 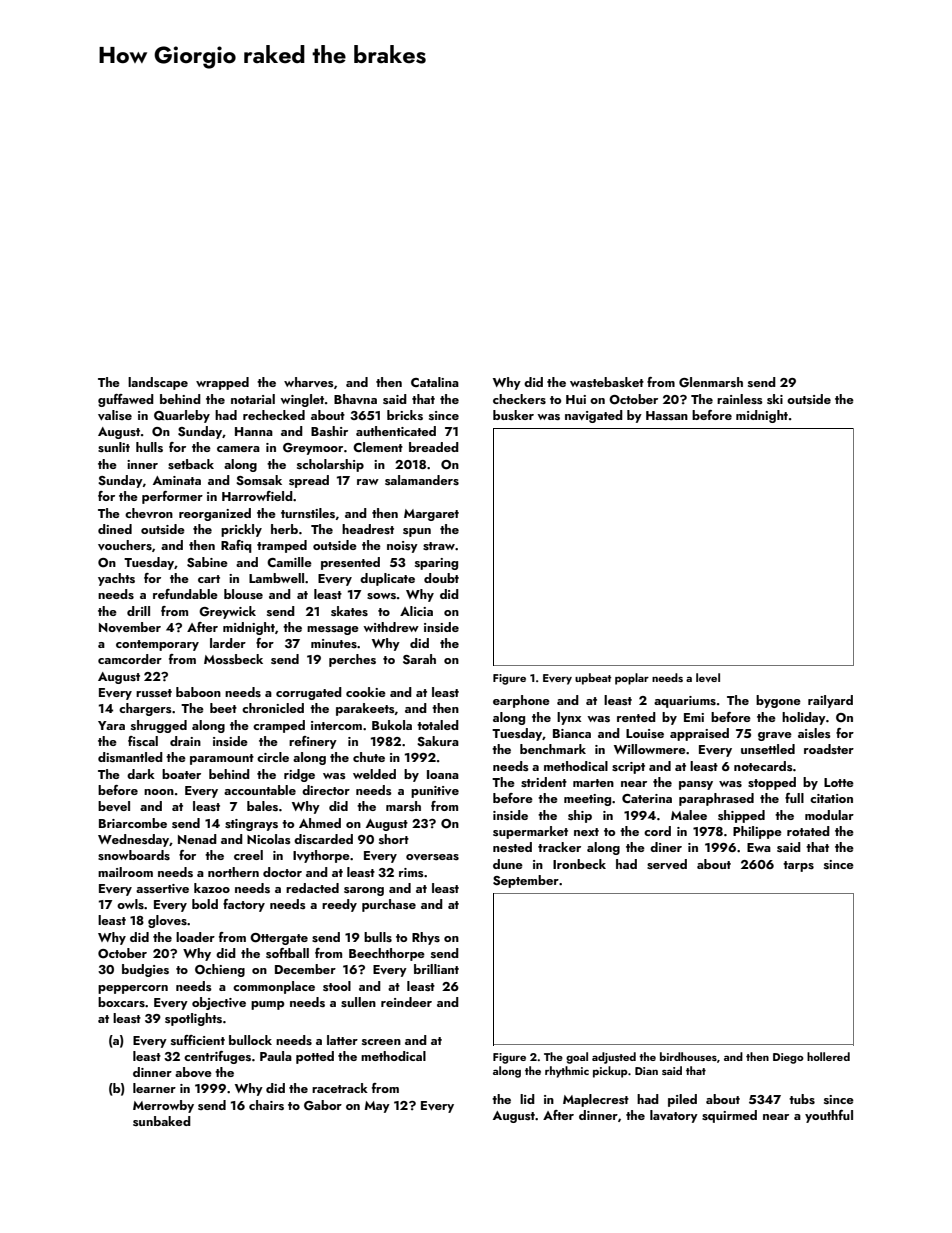 I want to click on Emi, so click(x=694, y=717).
